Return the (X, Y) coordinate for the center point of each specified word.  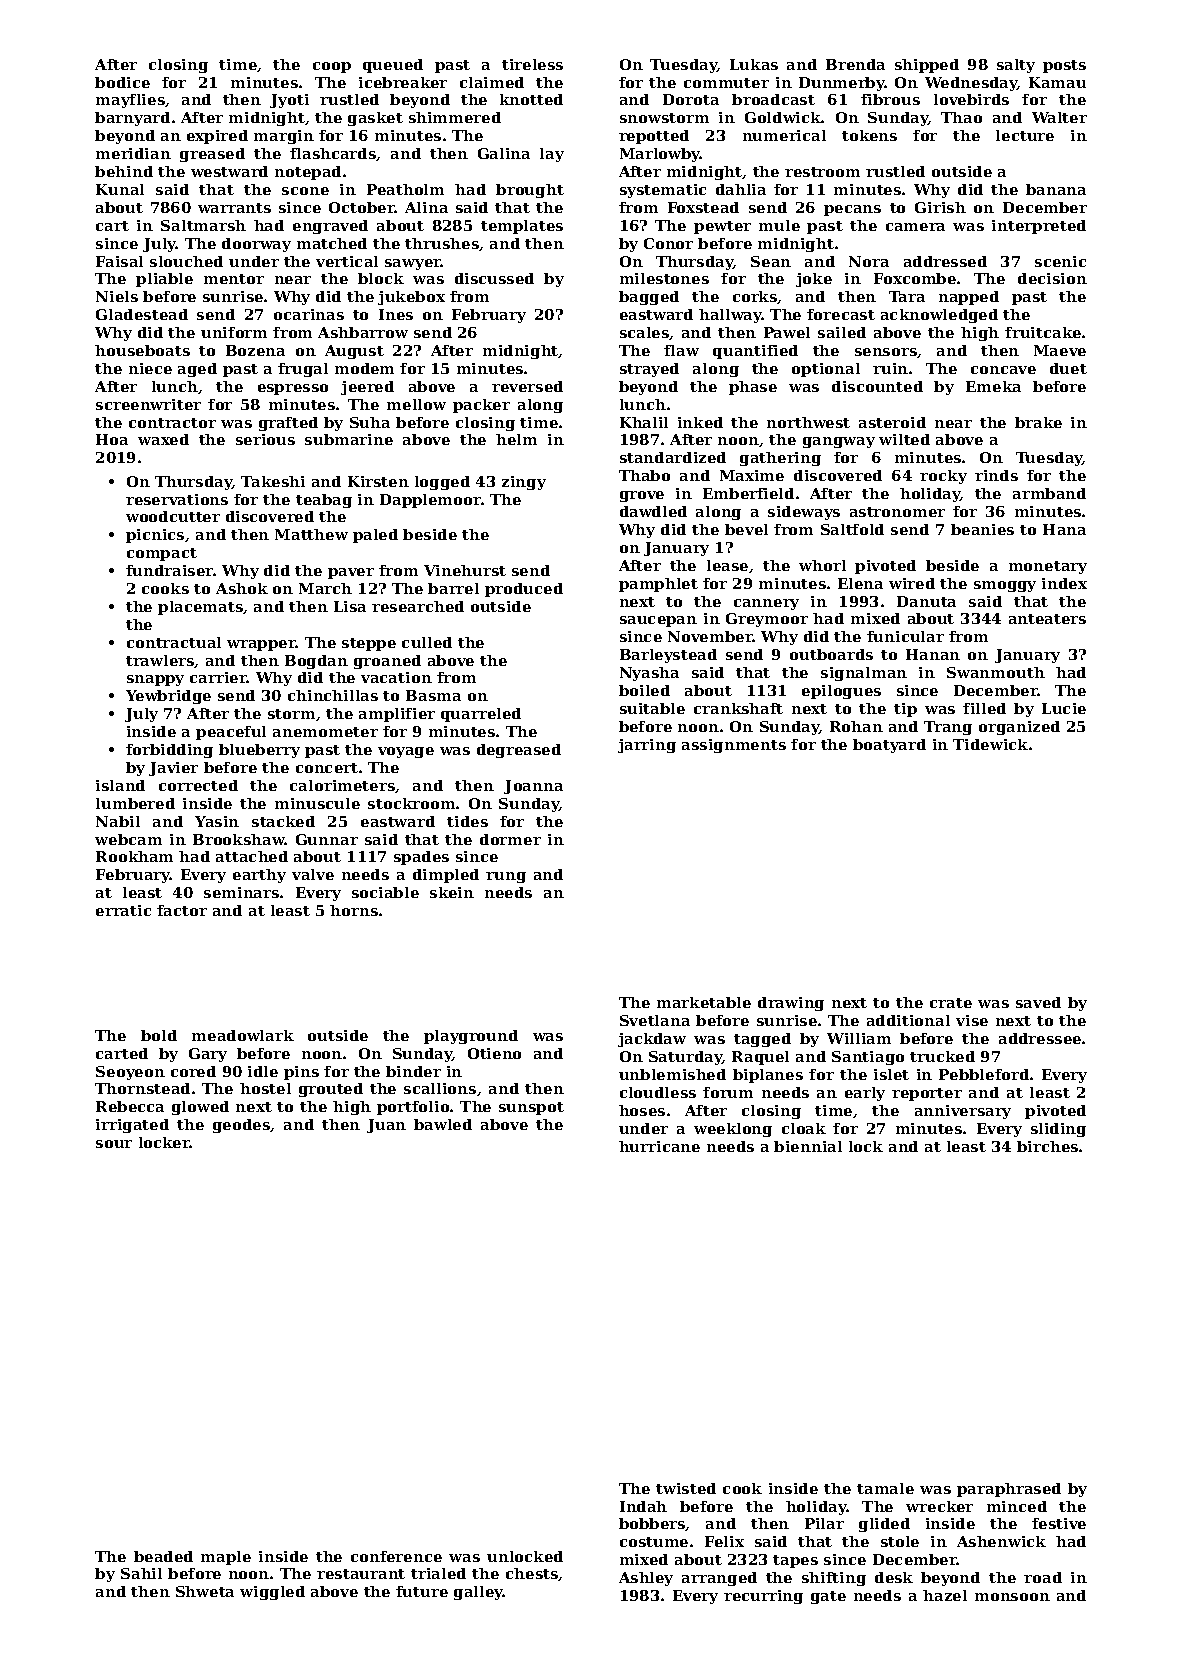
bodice (122, 82)
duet (1068, 368)
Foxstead (703, 207)
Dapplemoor (430, 501)
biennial (808, 1146)
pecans (852, 210)
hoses (642, 1110)
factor (182, 910)
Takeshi (273, 481)
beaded (163, 1556)
